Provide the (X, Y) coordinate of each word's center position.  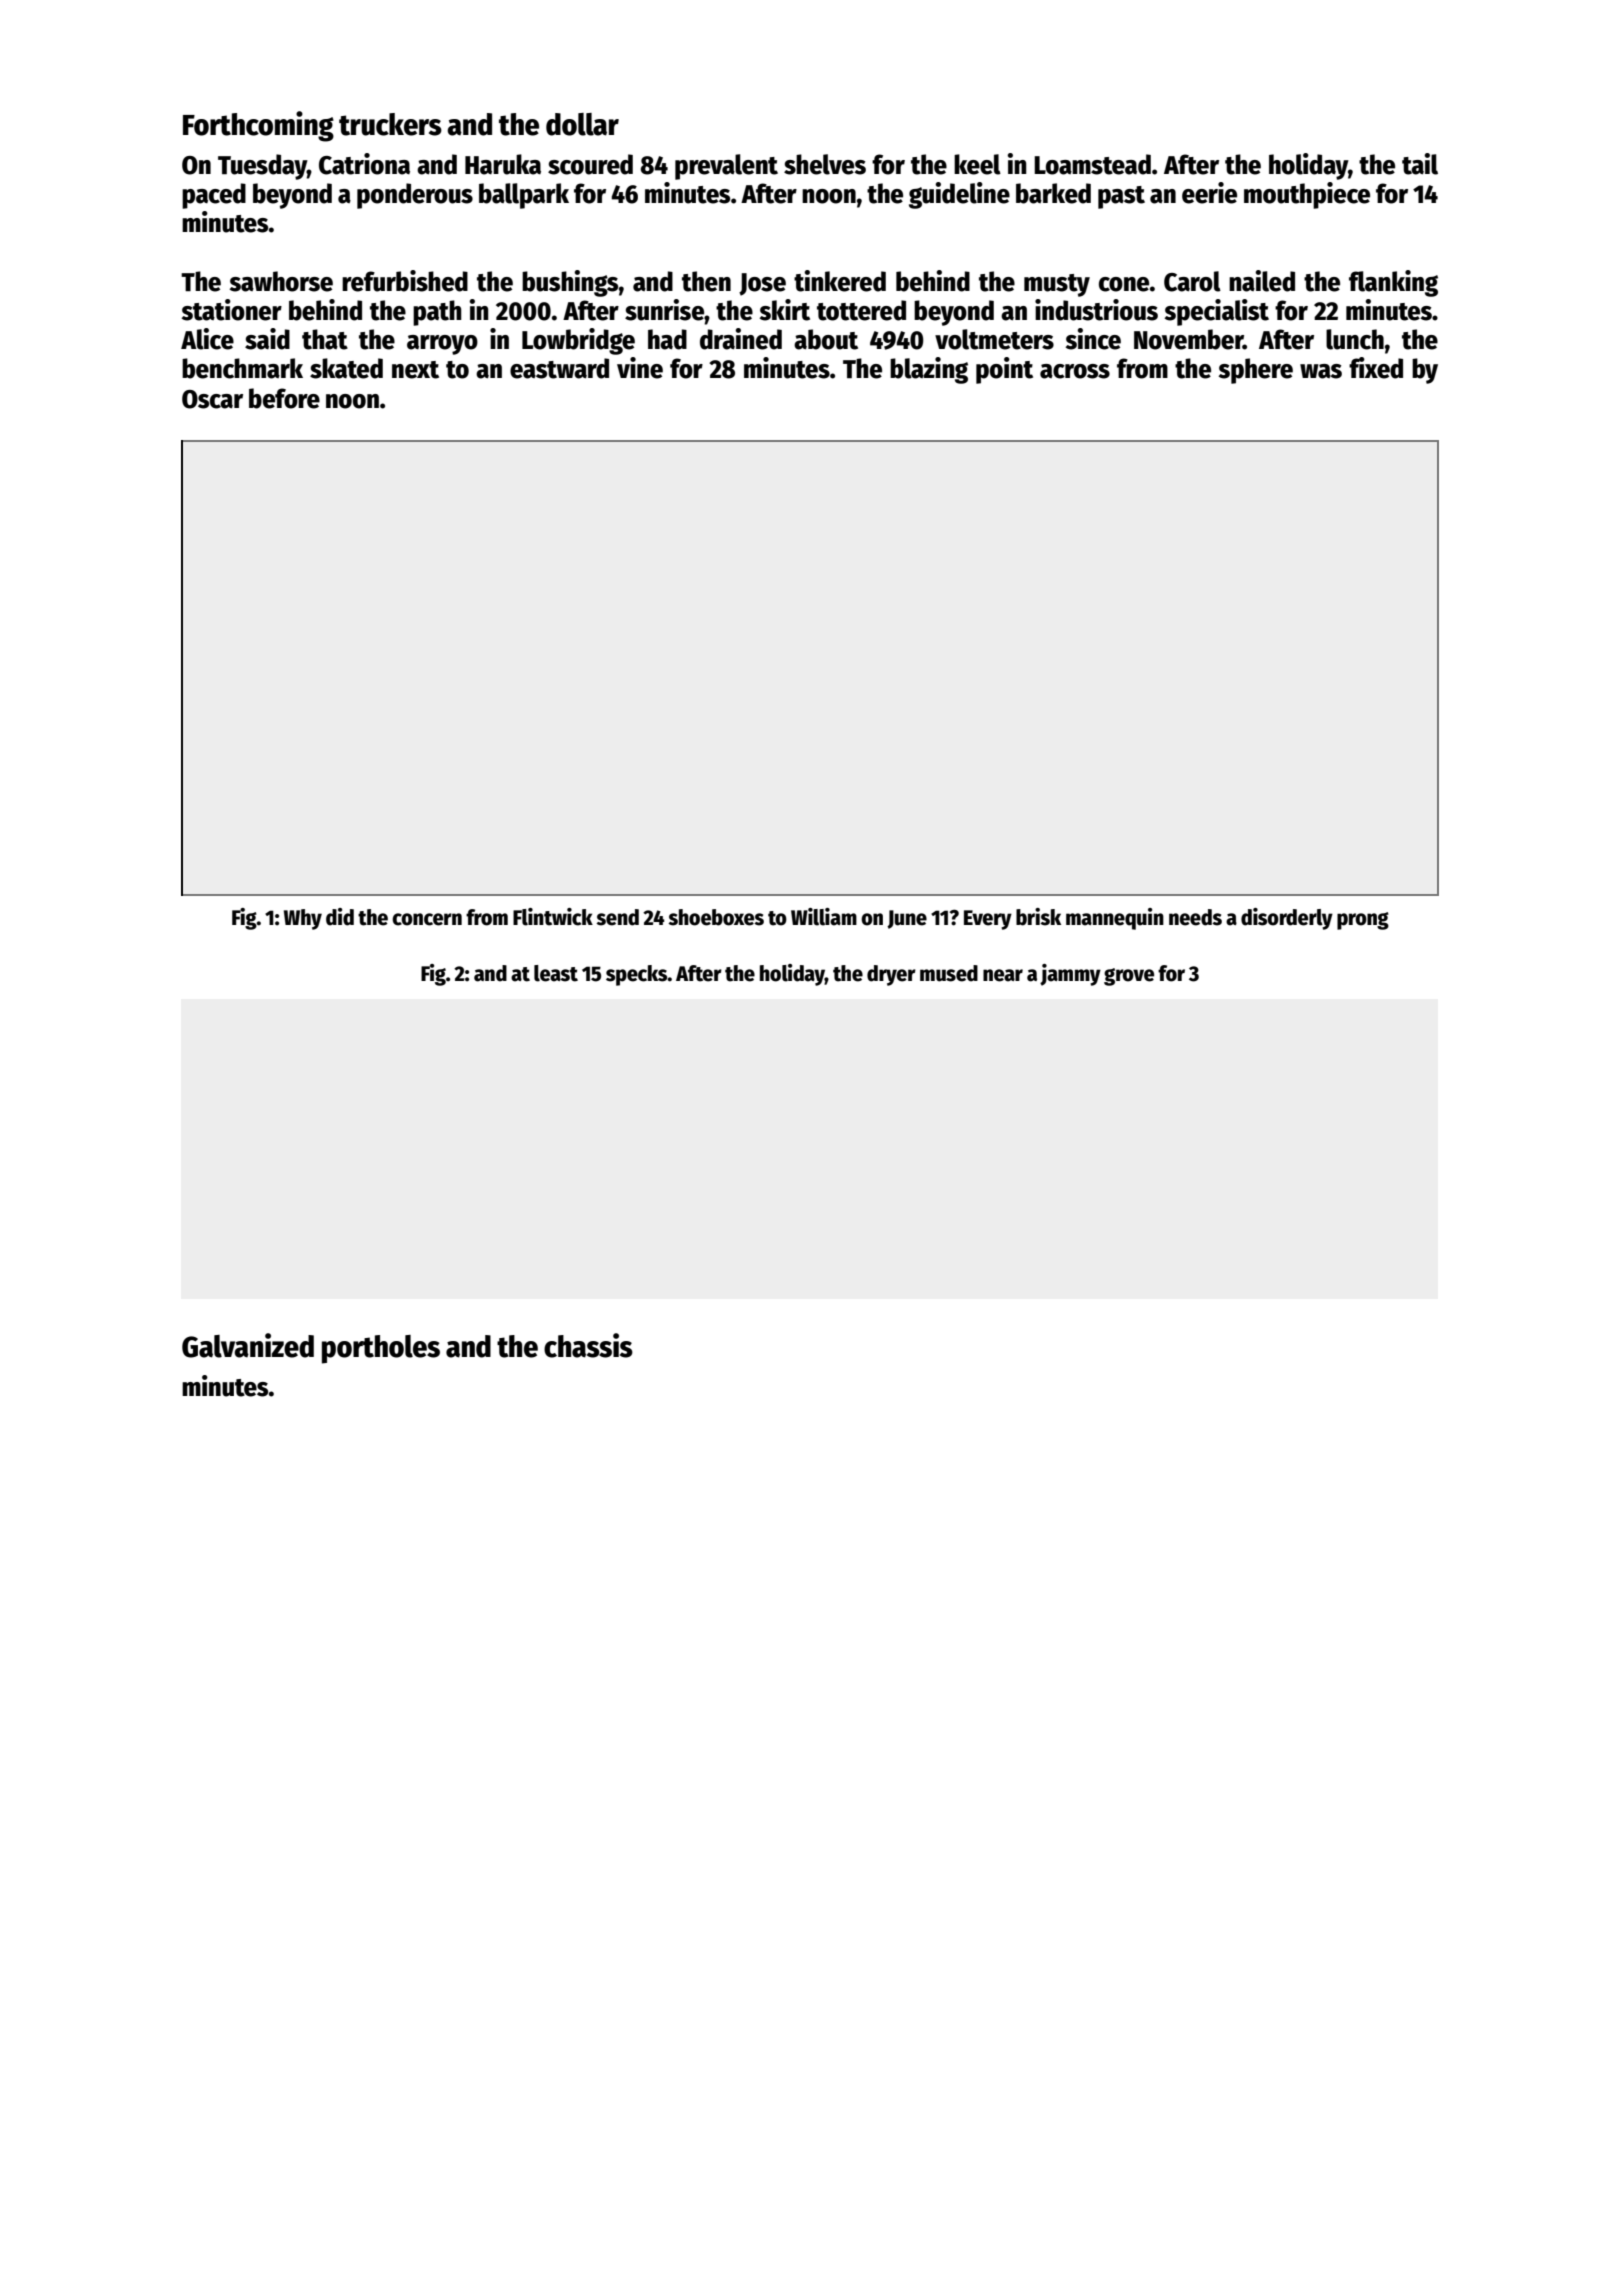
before (284, 398)
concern (427, 919)
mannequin (1115, 919)
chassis (588, 1345)
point (1004, 370)
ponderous (415, 196)
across (1075, 371)
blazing (929, 370)
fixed (1376, 368)
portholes (381, 1349)
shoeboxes (716, 917)
